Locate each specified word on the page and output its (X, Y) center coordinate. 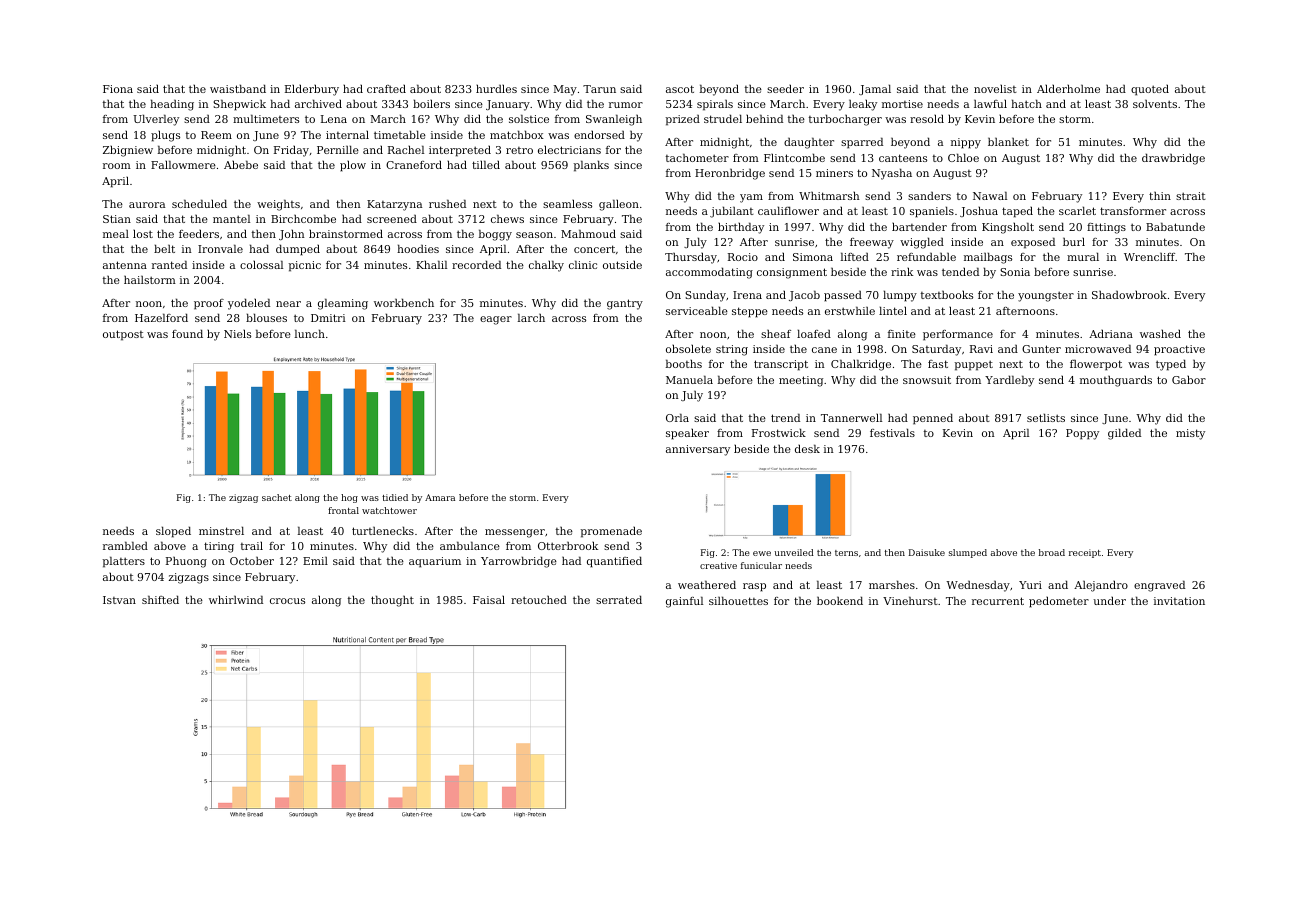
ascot (680, 89)
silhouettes (738, 600)
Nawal (990, 195)
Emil (315, 560)
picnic (305, 266)
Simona (813, 257)
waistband (238, 88)
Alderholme (1068, 88)
